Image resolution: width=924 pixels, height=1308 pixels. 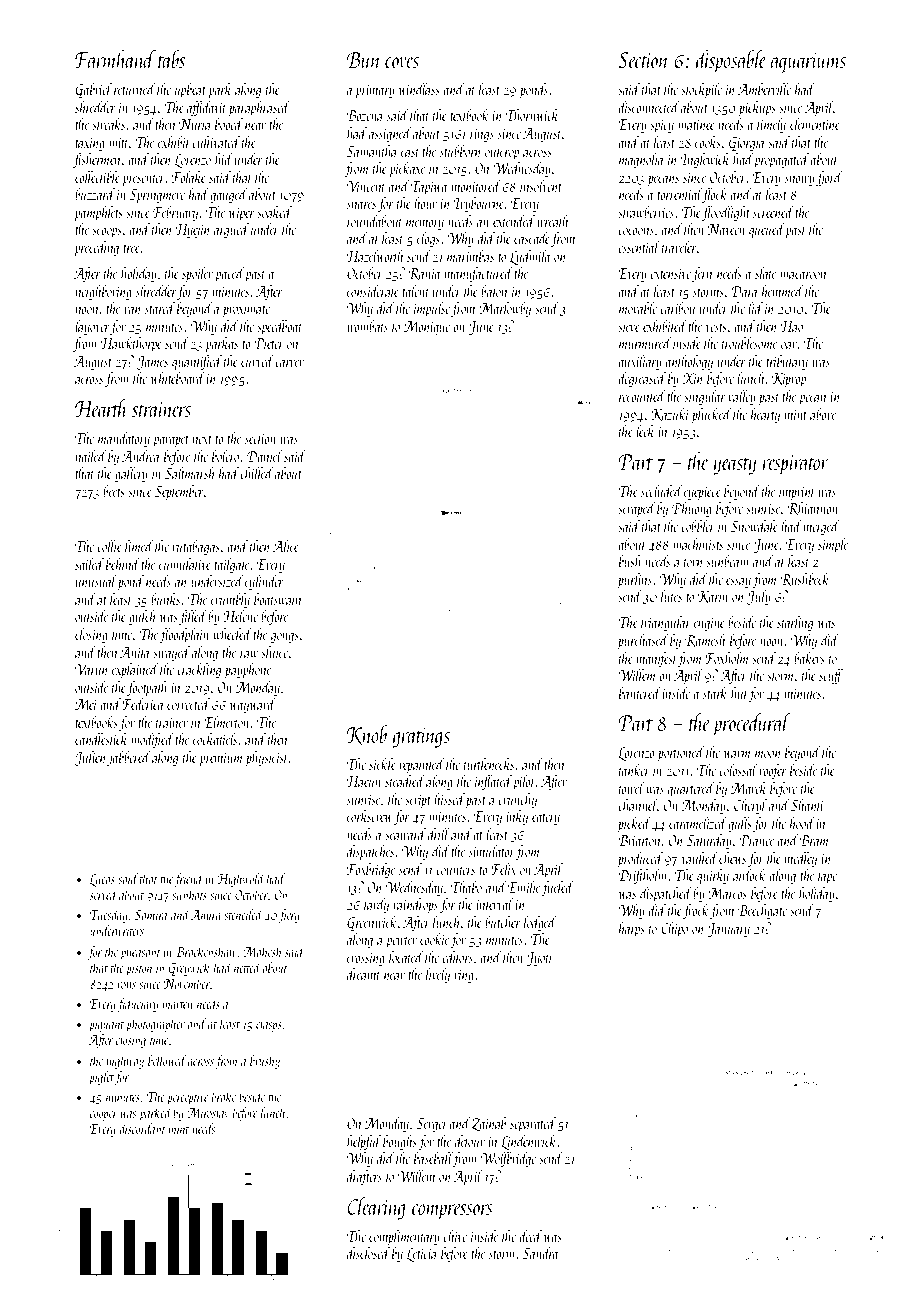 I want to click on modified, so click(x=152, y=740).
